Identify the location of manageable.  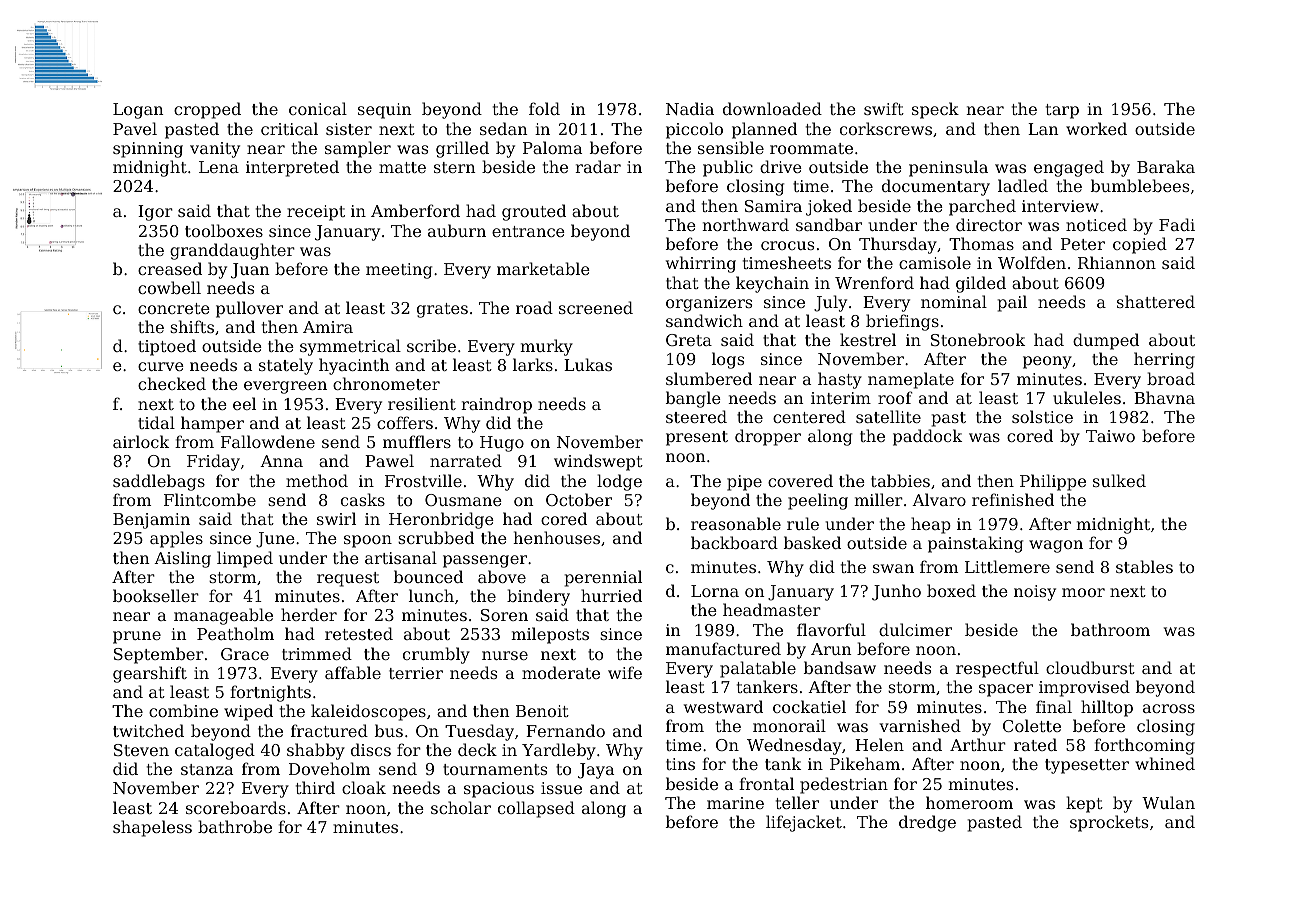
(223, 616).
